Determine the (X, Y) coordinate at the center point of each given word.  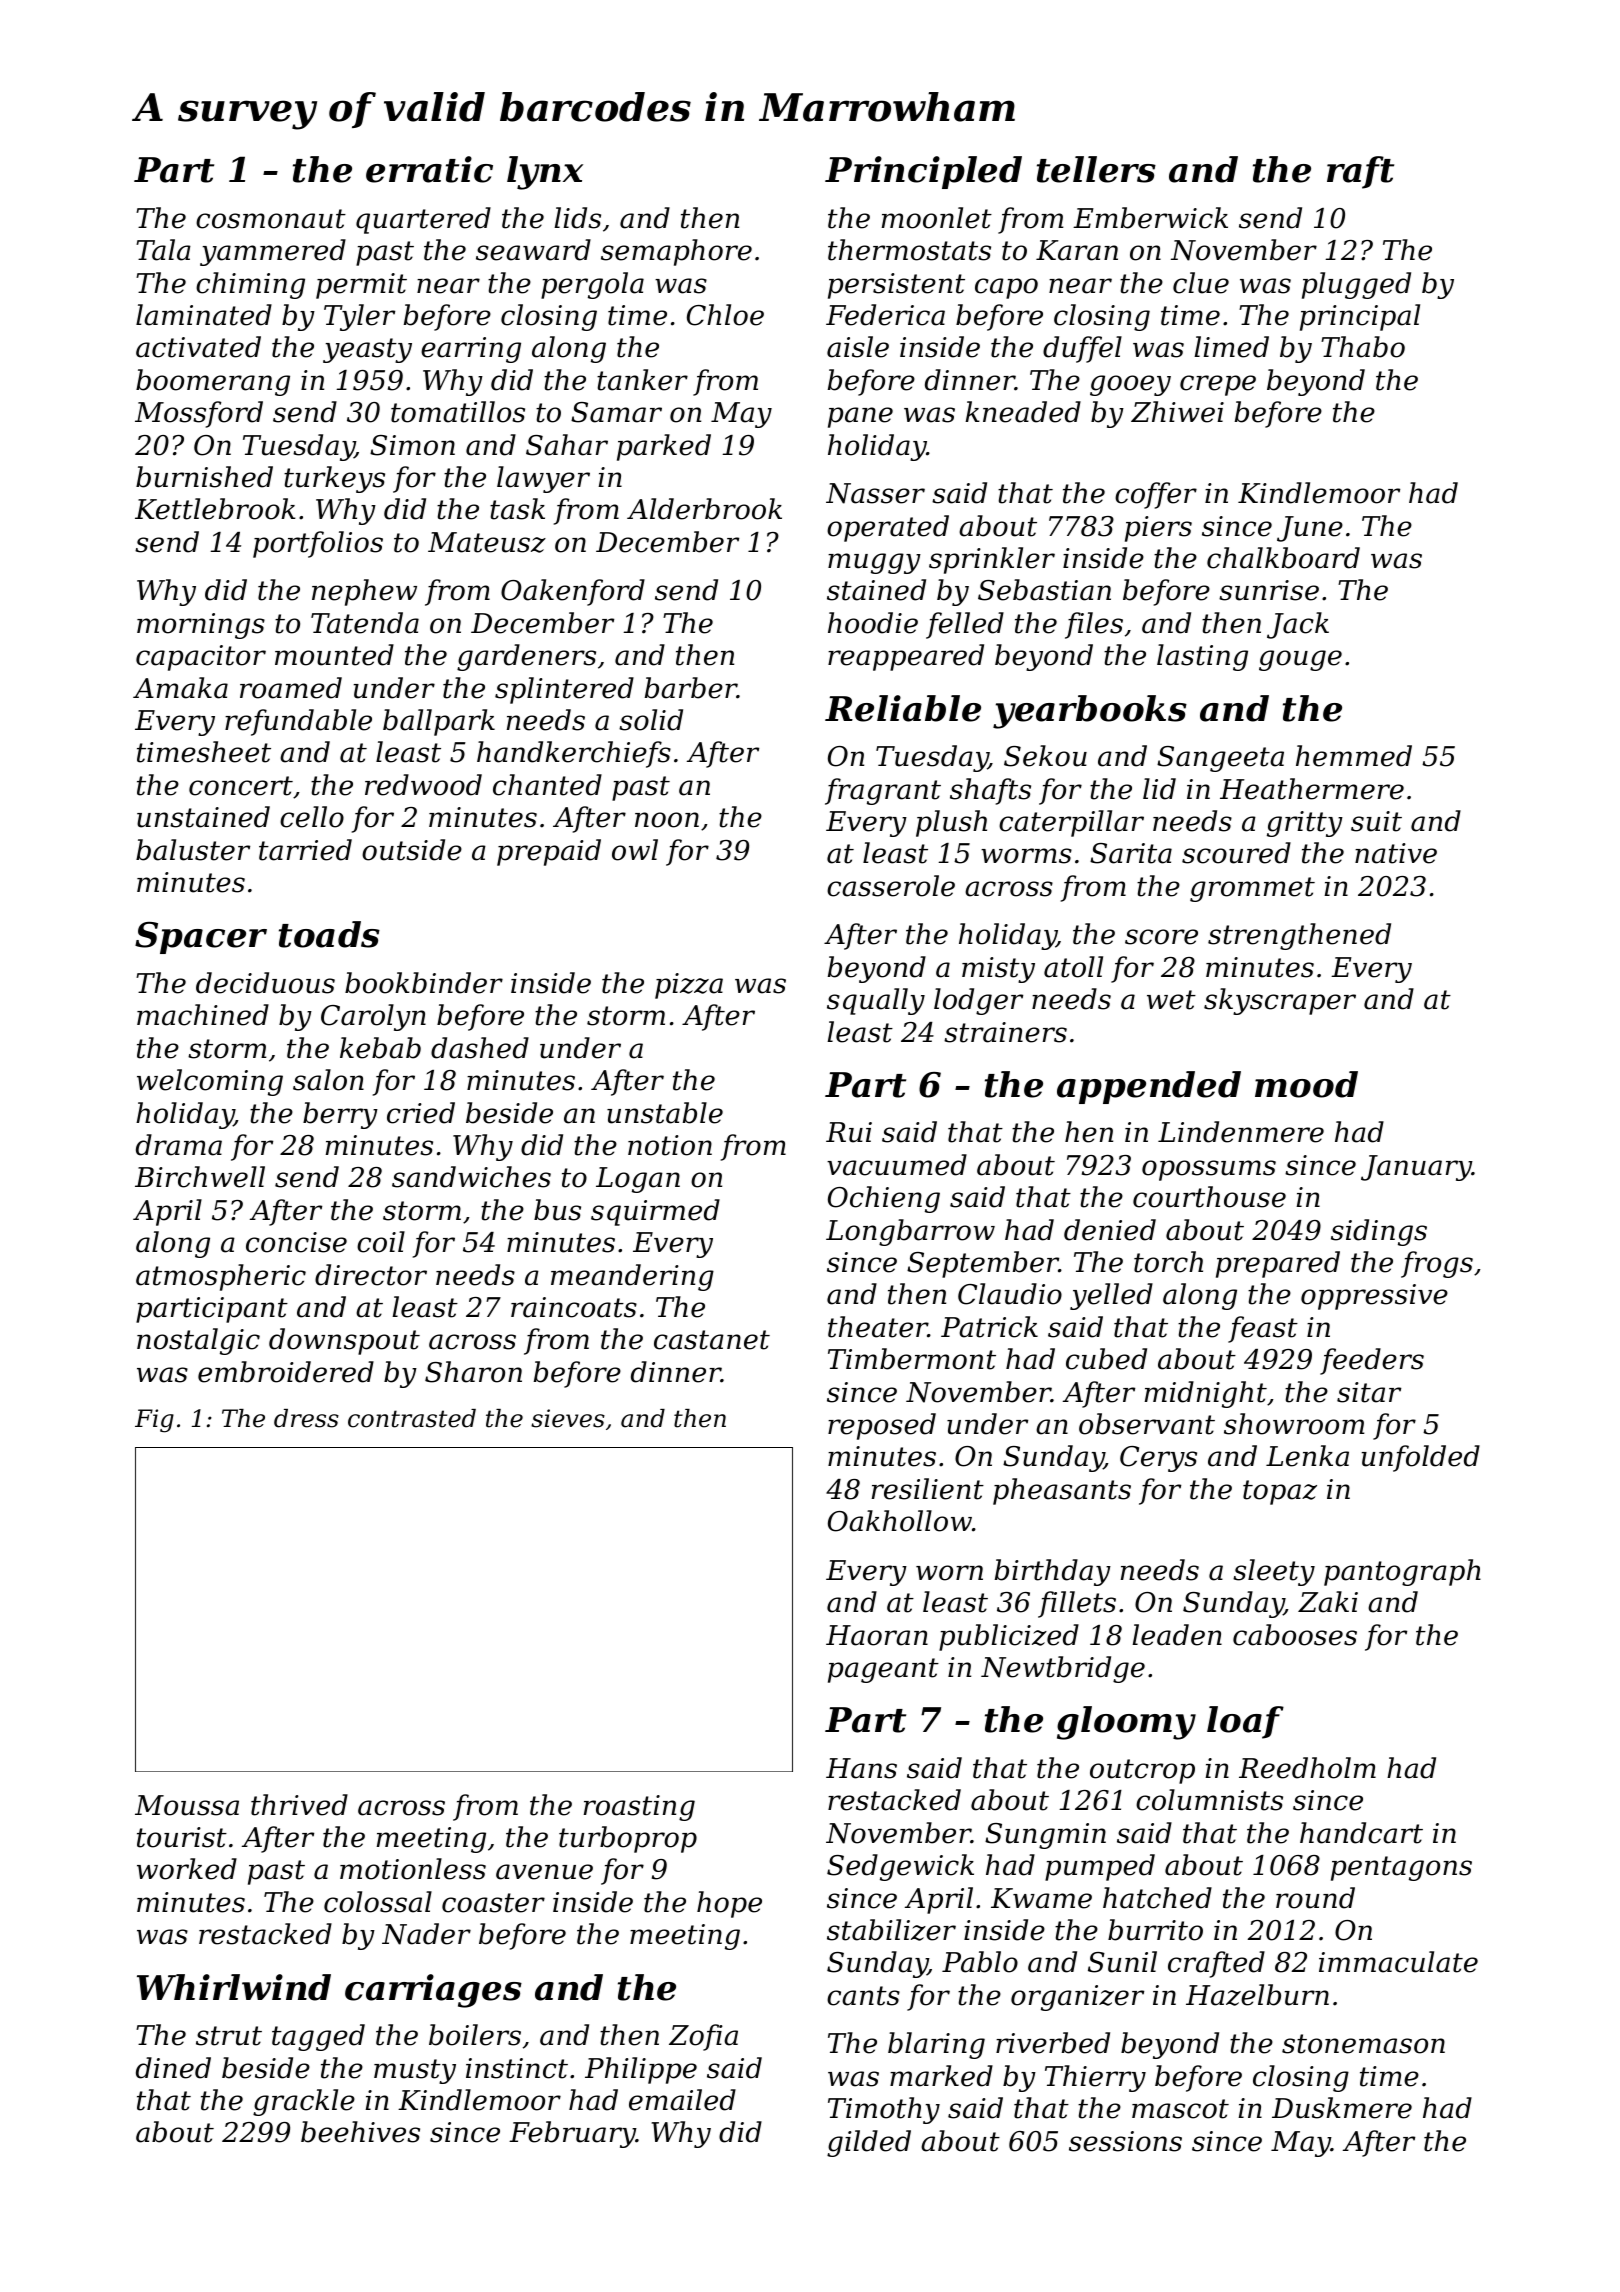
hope (729, 1904)
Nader (426, 1934)
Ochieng (884, 1199)
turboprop (628, 1839)
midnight (1206, 1394)
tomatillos (458, 412)
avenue (544, 1872)
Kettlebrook (215, 509)
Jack (1298, 625)
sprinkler (992, 560)
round (1315, 1898)
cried (421, 1113)
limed (1231, 347)
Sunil (1122, 1962)
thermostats (909, 250)
